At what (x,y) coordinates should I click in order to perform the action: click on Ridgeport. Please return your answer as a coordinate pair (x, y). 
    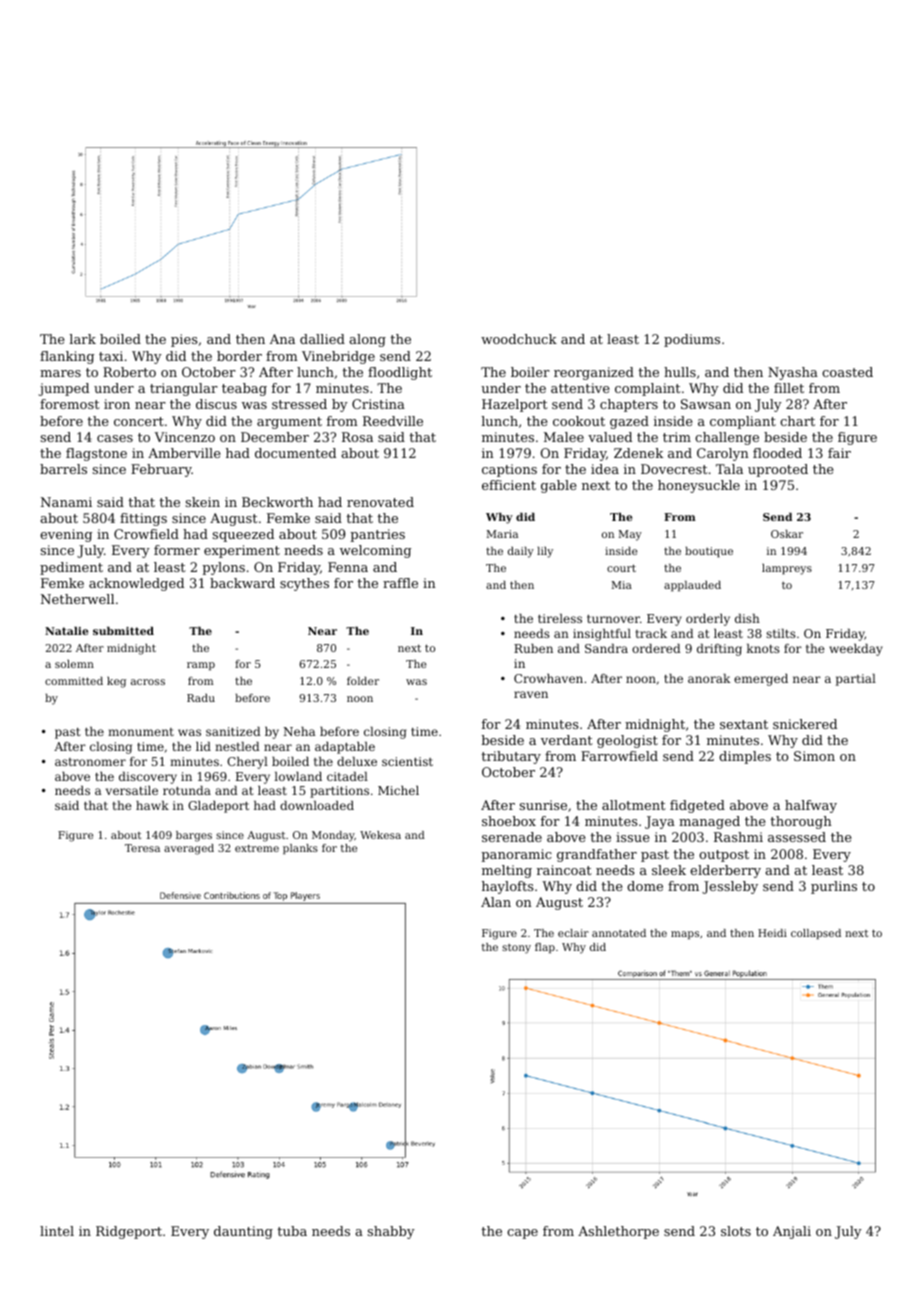
    Looking at the image, I should click on (129, 1232).
